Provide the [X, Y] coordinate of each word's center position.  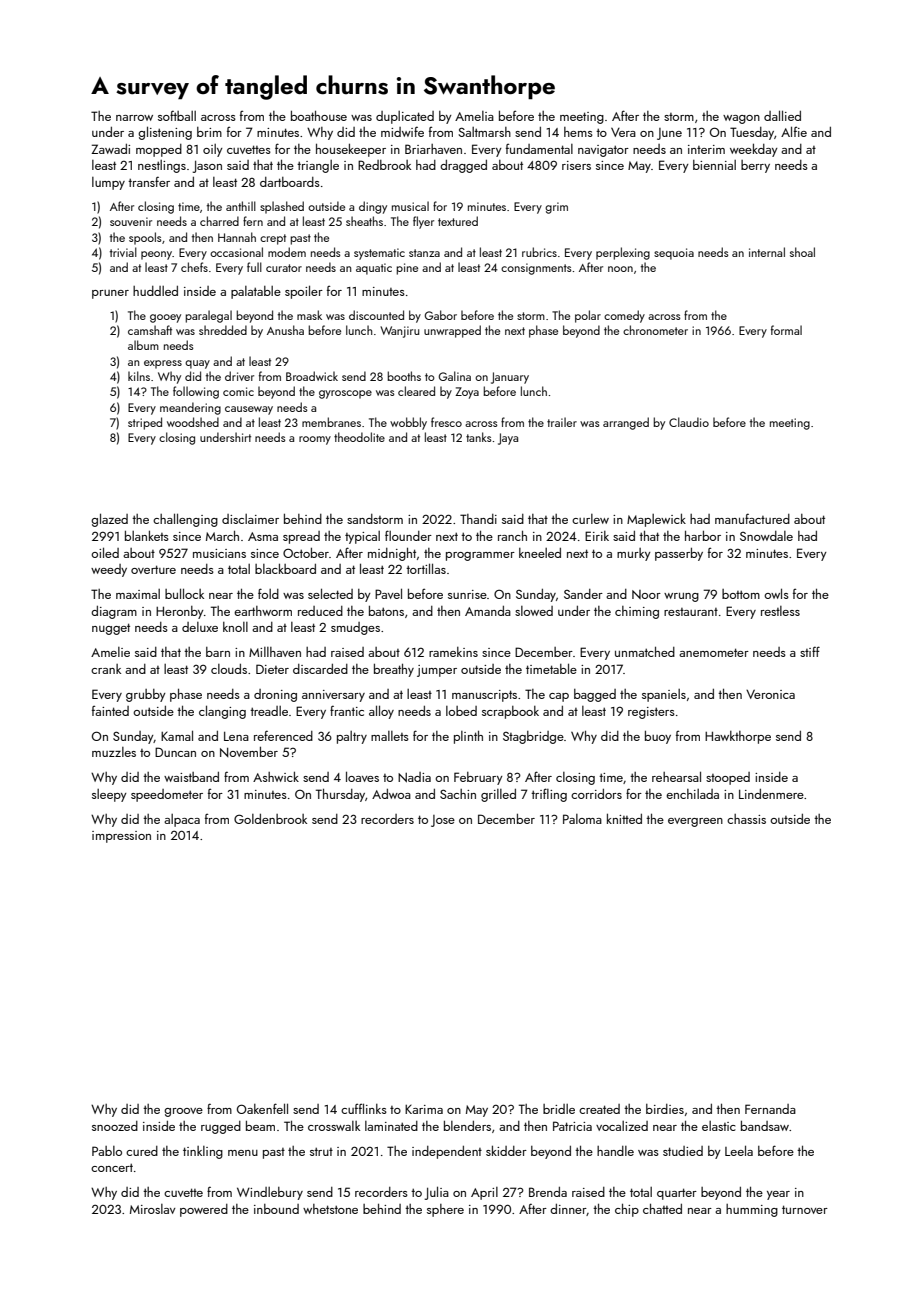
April [484, 1193]
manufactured [752, 518]
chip [627, 1210]
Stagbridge [533, 737]
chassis [746, 819]
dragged [463, 166]
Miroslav [153, 1209]
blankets [147, 535]
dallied [782, 115]
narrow [134, 118]
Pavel [388, 593]
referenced [283, 735]
